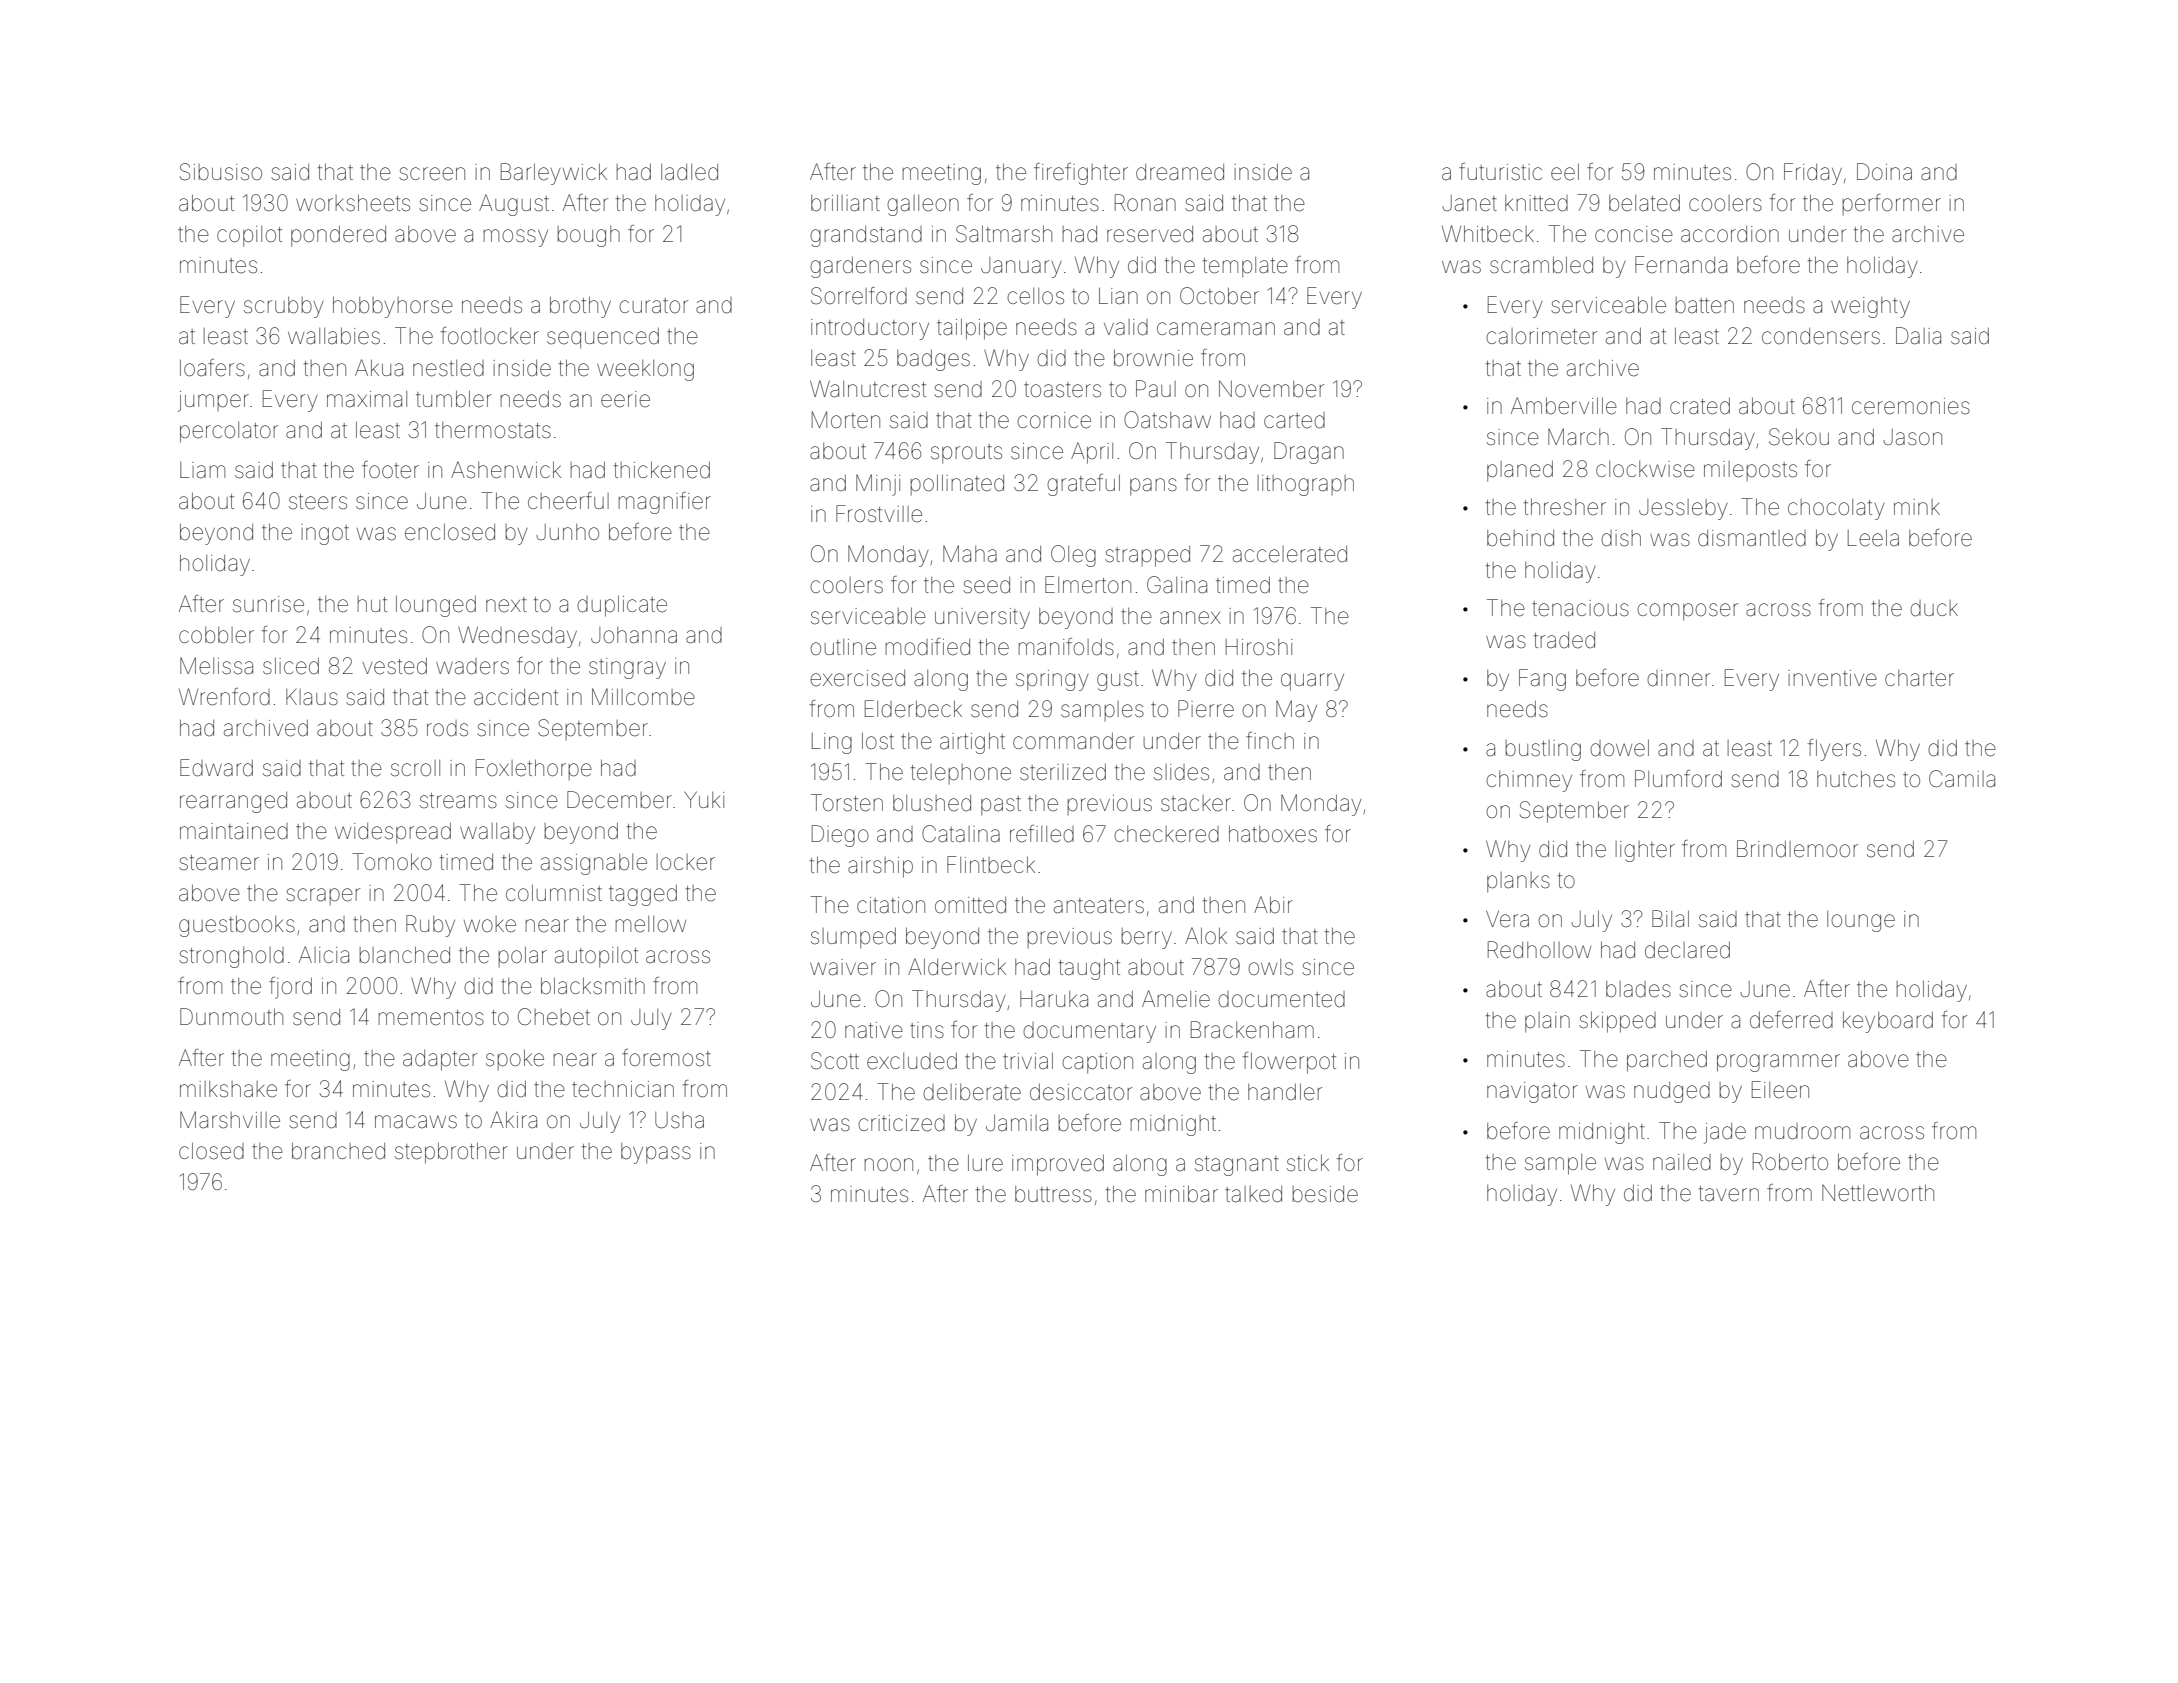  I want to click on skipped, so click(1617, 1022).
